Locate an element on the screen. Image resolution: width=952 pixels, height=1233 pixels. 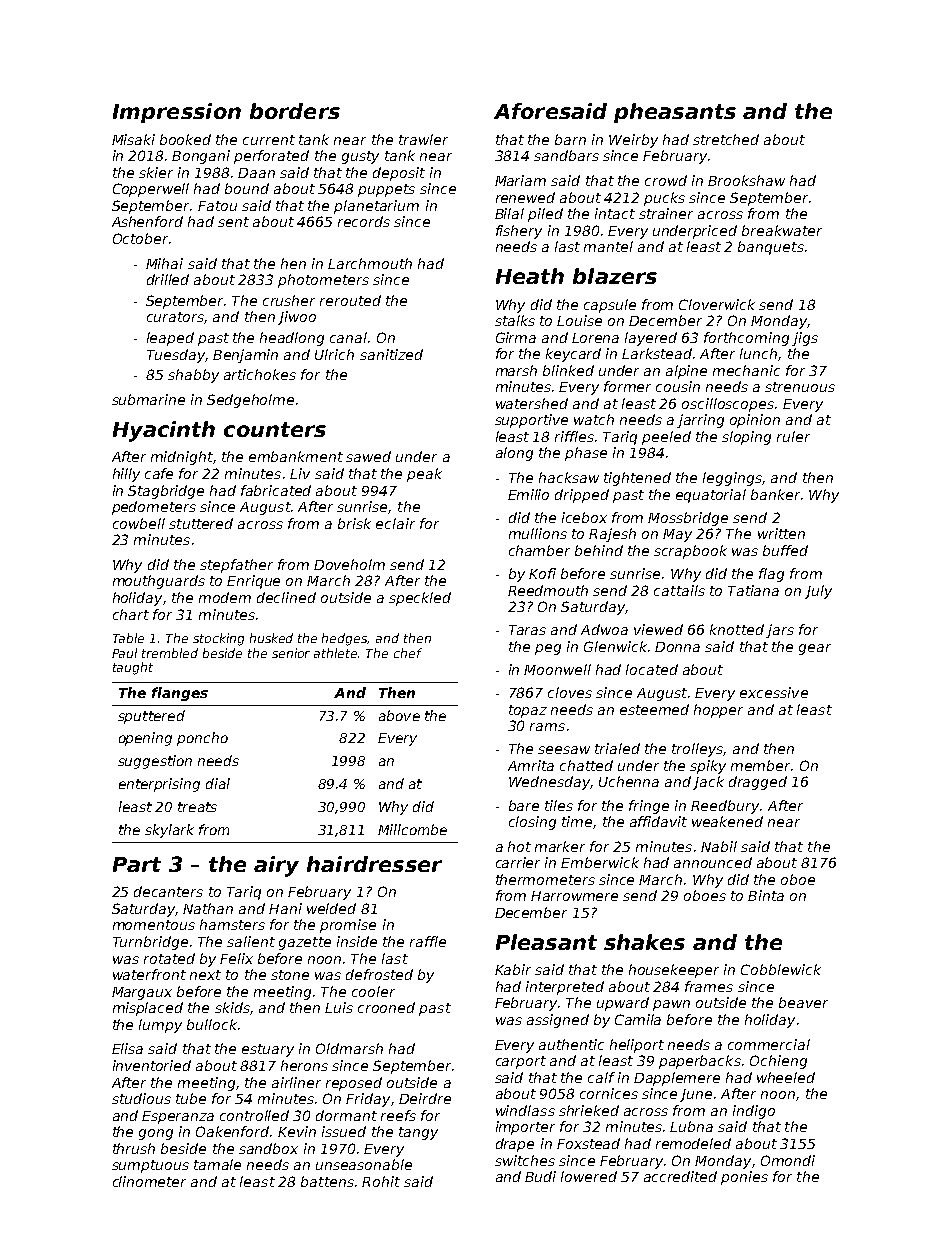
sanitized is located at coordinates (391, 354).
